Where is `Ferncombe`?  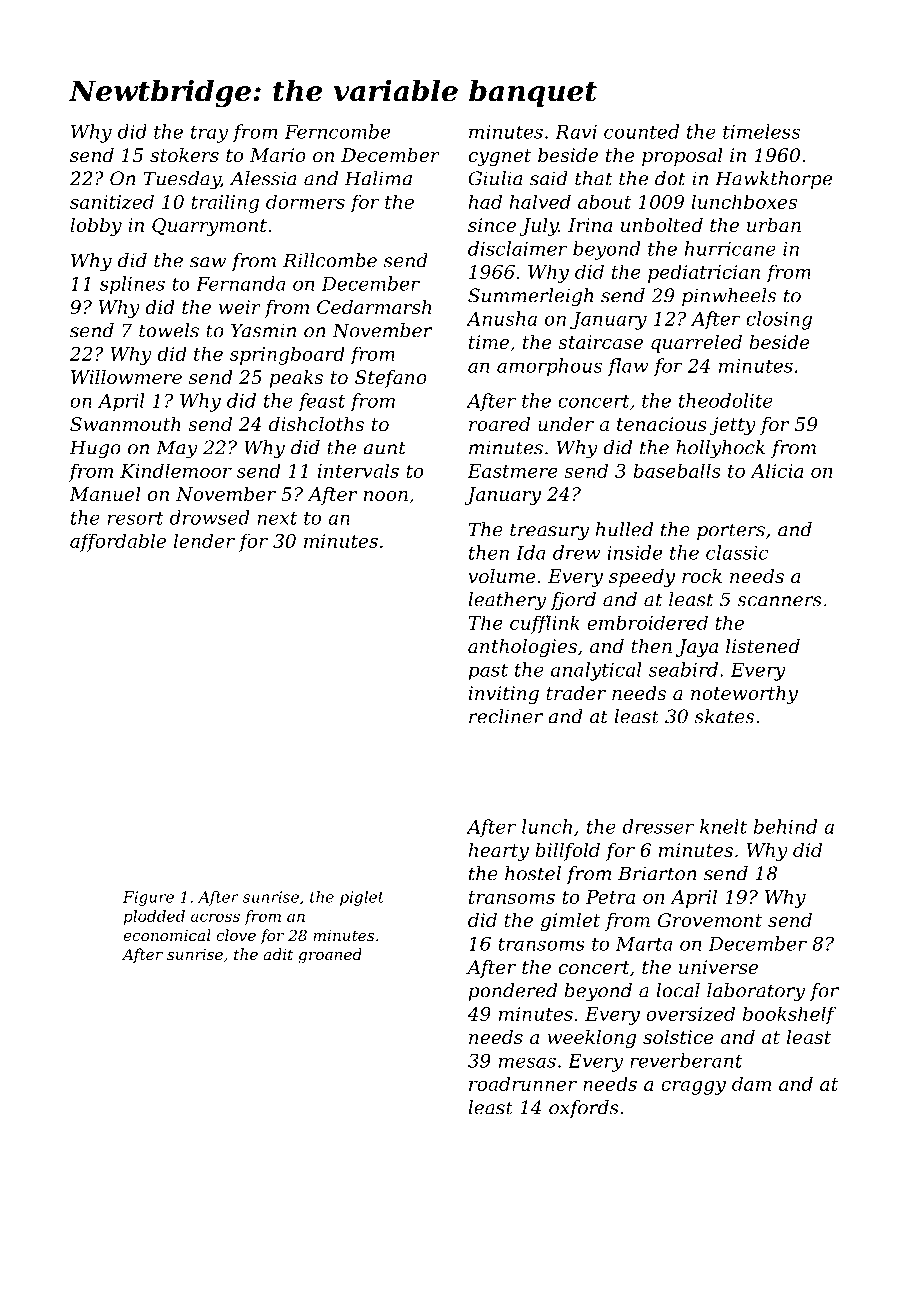 Ferncombe is located at coordinates (337, 131).
